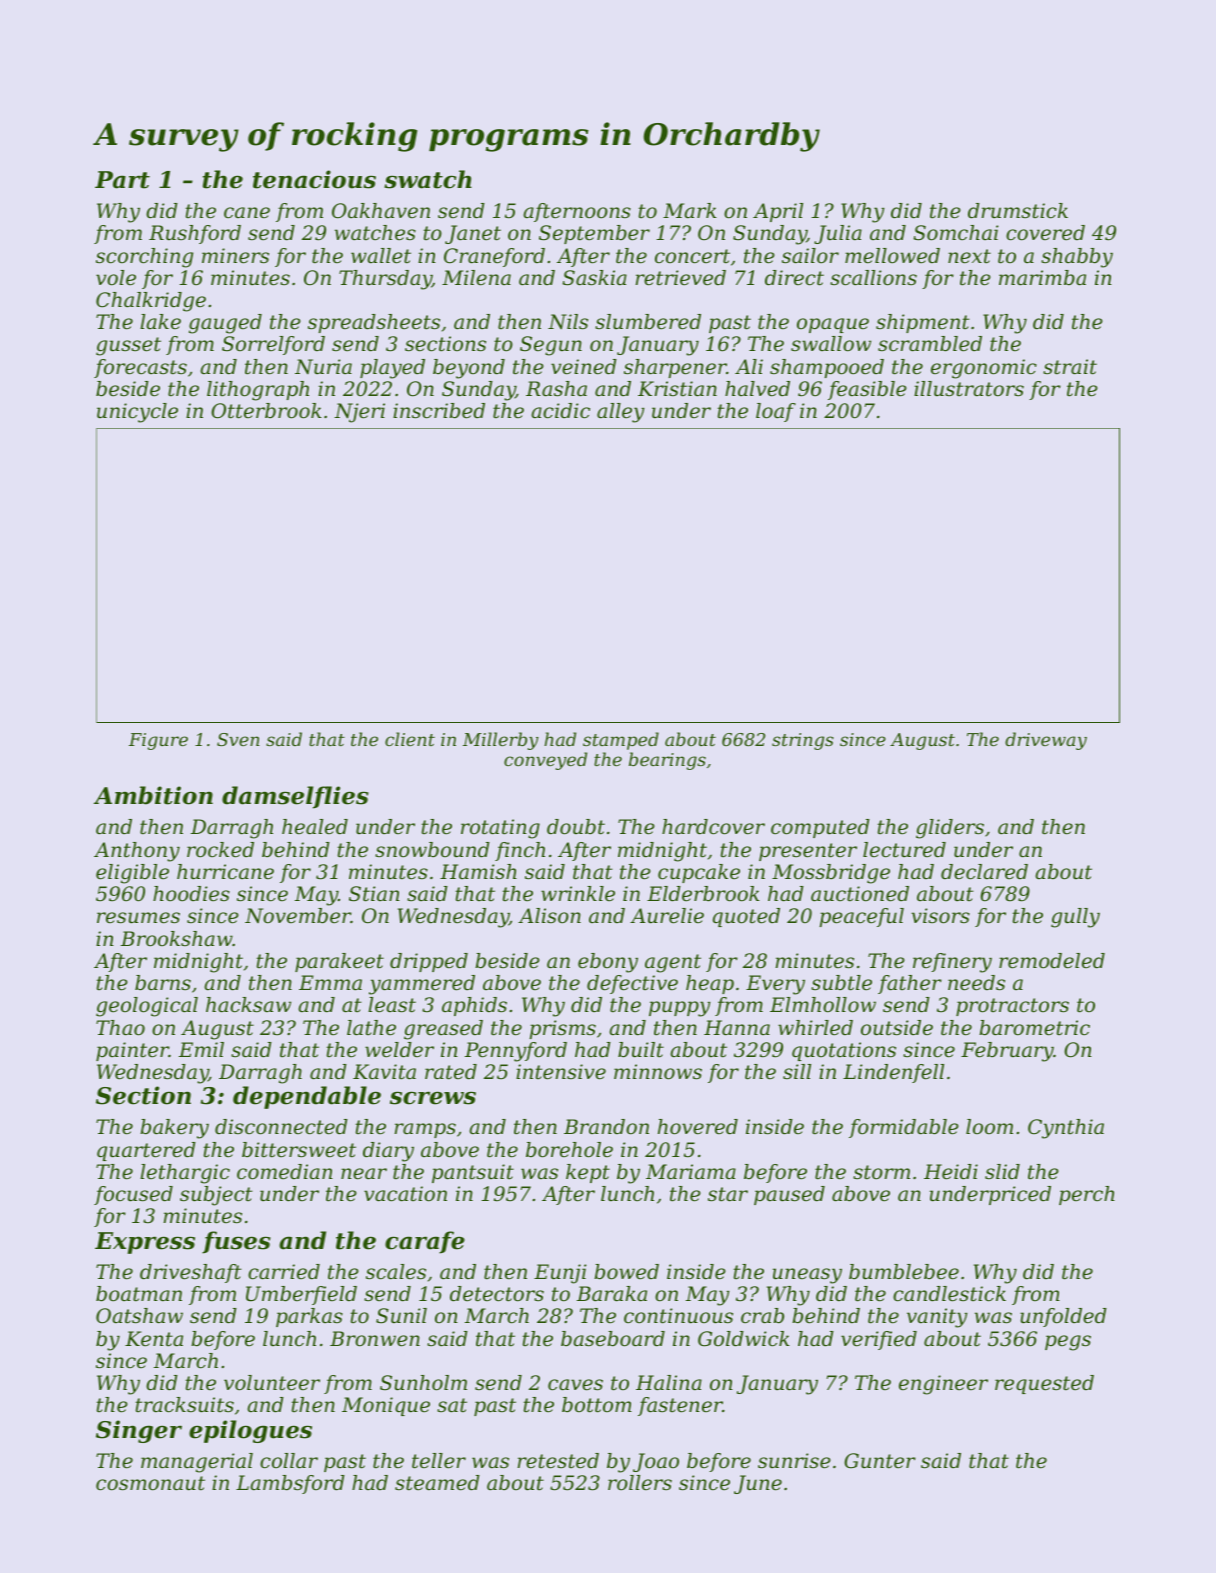 Image resolution: width=1216 pixels, height=1573 pixels. What do you see at coordinates (158, 741) in the document?
I see `Figure` at bounding box center [158, 741].
